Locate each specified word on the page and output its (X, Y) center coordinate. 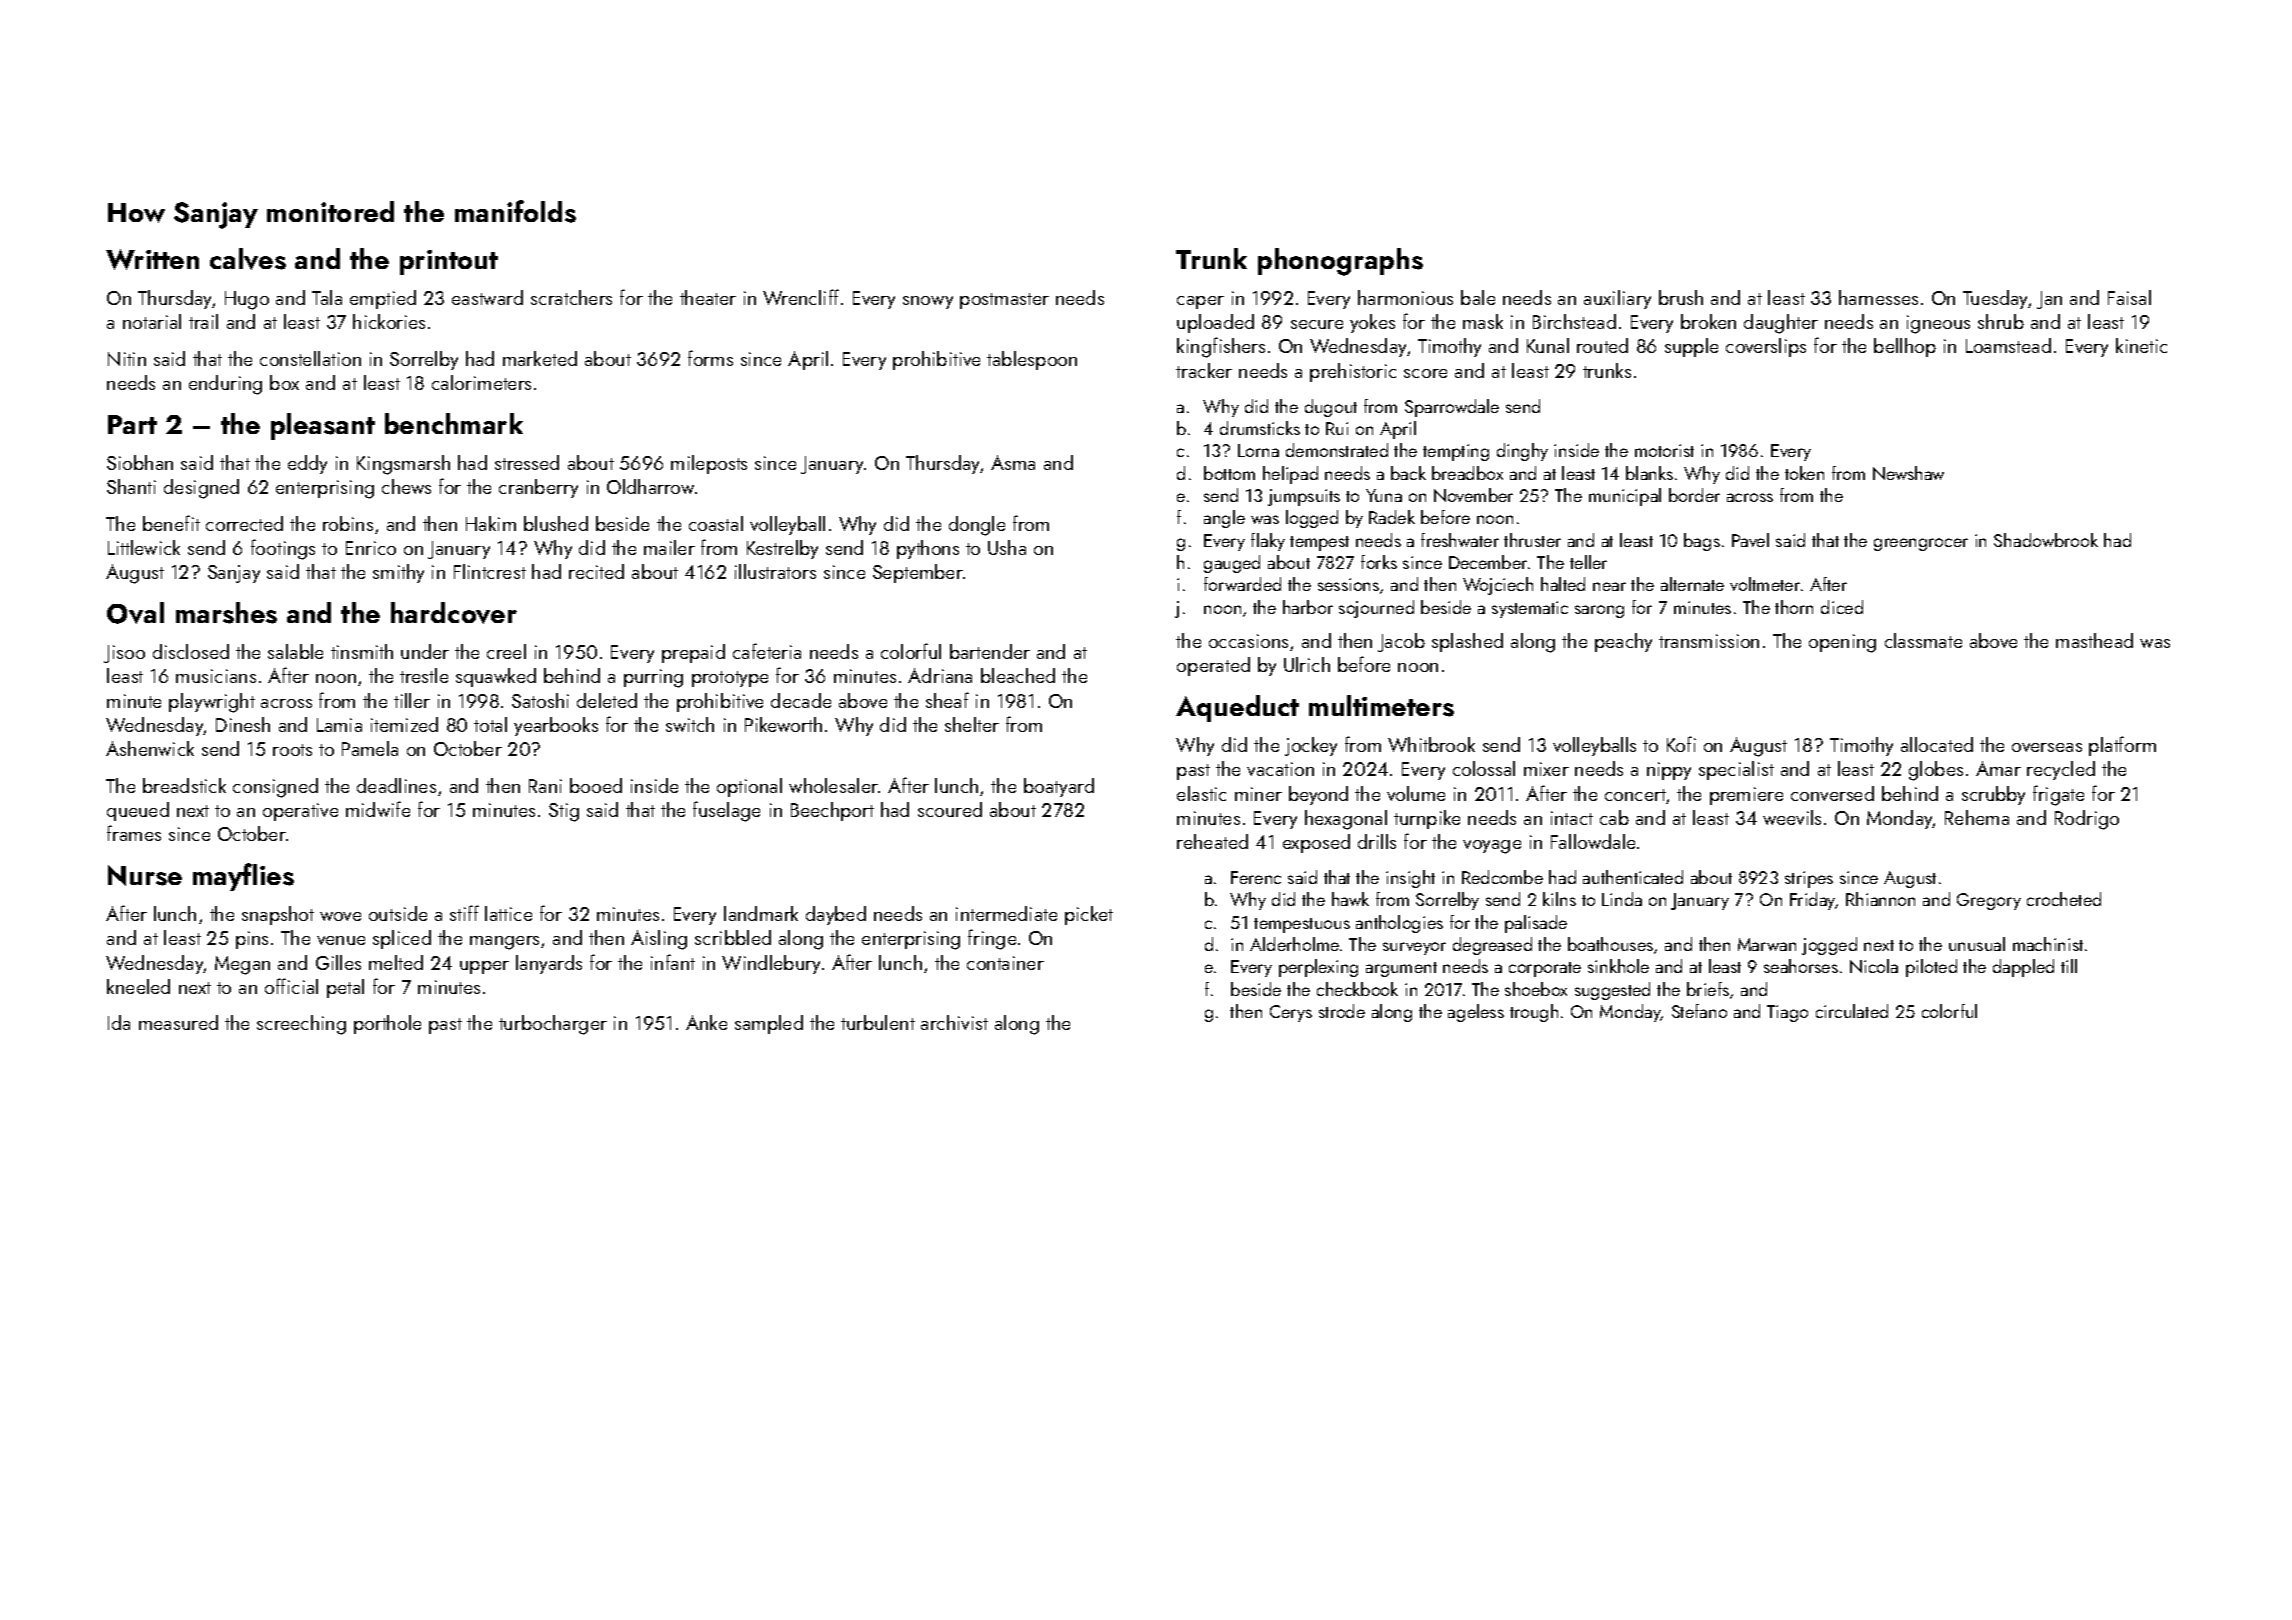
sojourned (1376, 609)
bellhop (1905, 347)
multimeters (1381, 706)
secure (1317, 324)
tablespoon (1032, 360)
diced (1842, 607)
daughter (1781, 324)
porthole (387, 1024)
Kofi (1681, 744)
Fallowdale (1593, 841)
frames (134, 833)
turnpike (1427, 819)
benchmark (454, 423)
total (490, 724)
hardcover (454, 613)
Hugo (247, 300)
